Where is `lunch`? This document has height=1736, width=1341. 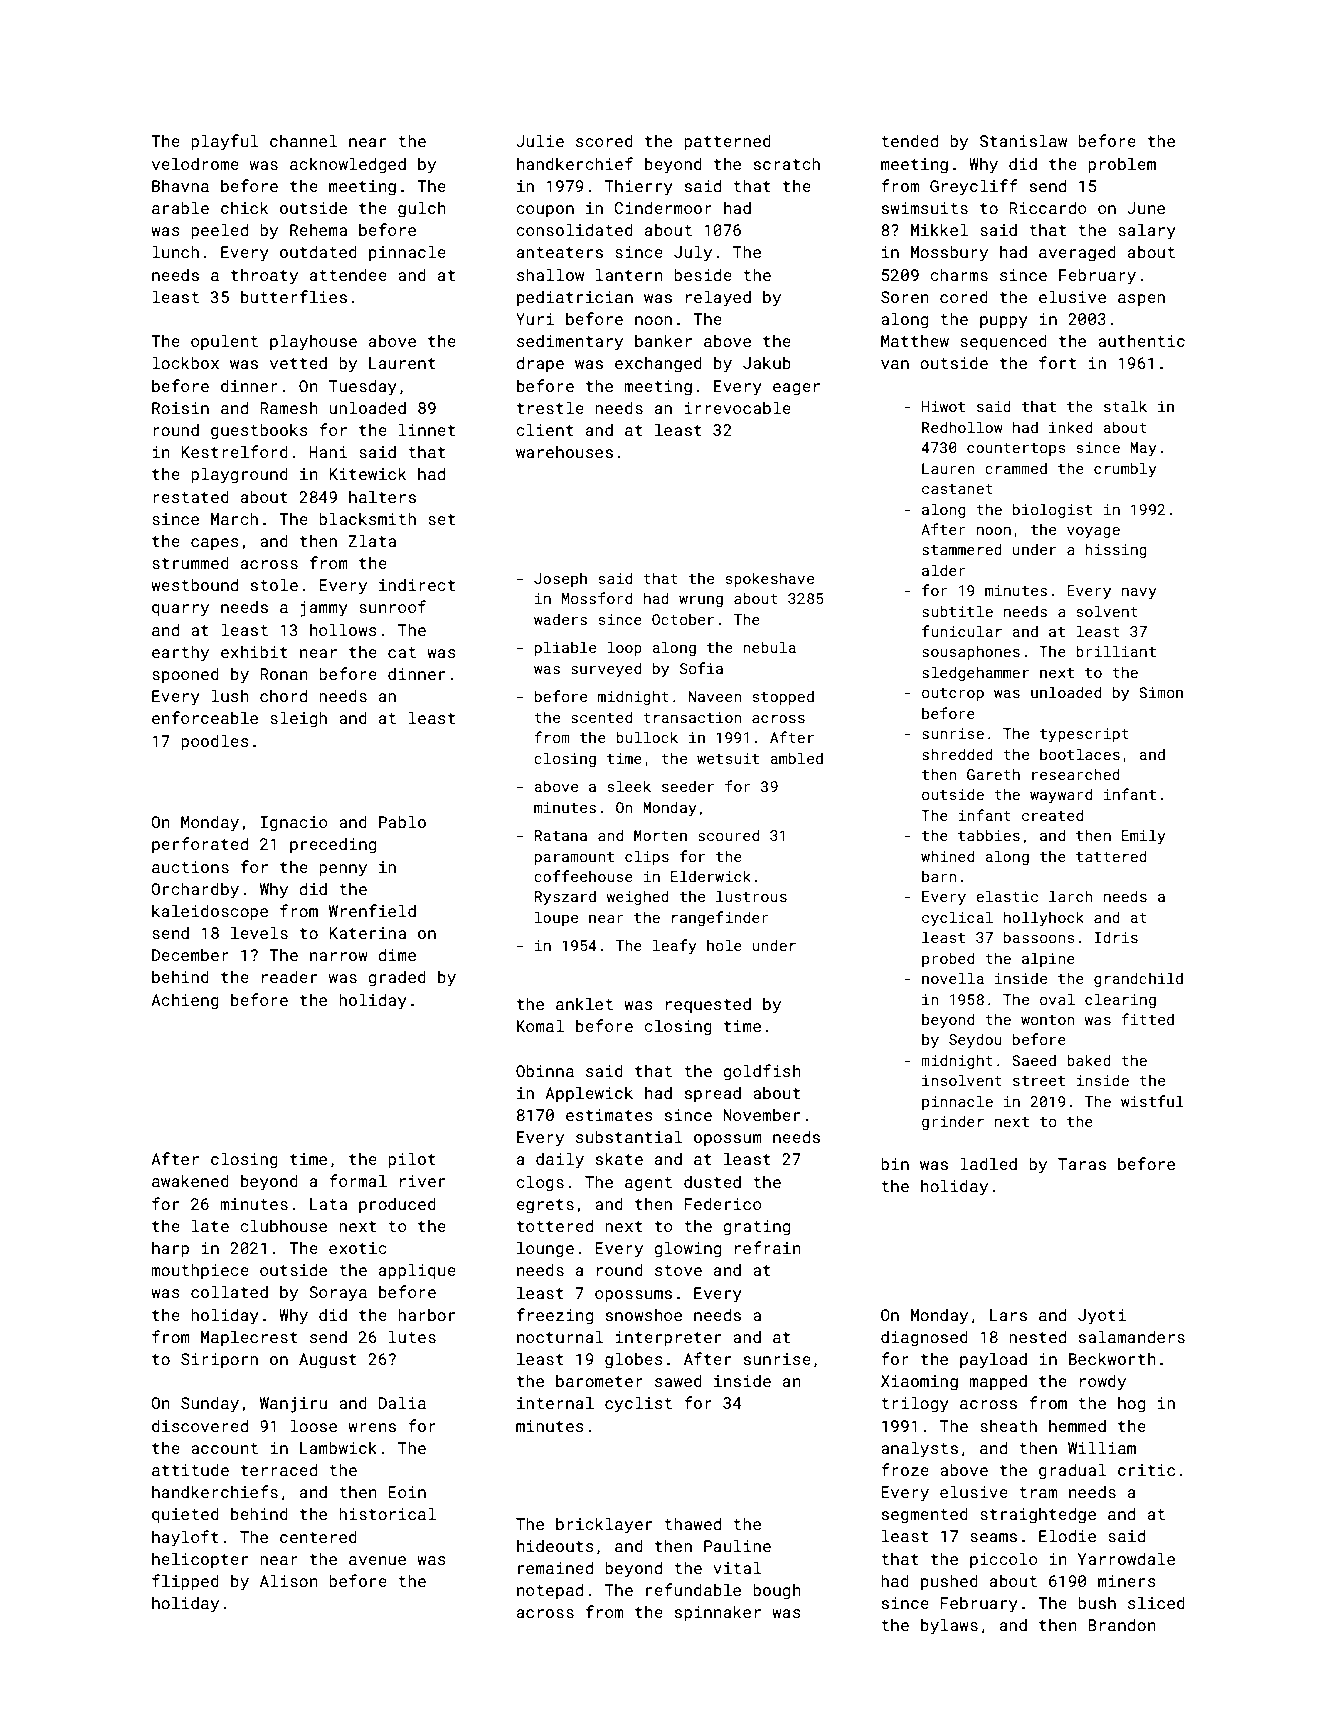 lunch is located at coordinates (175, 251).
